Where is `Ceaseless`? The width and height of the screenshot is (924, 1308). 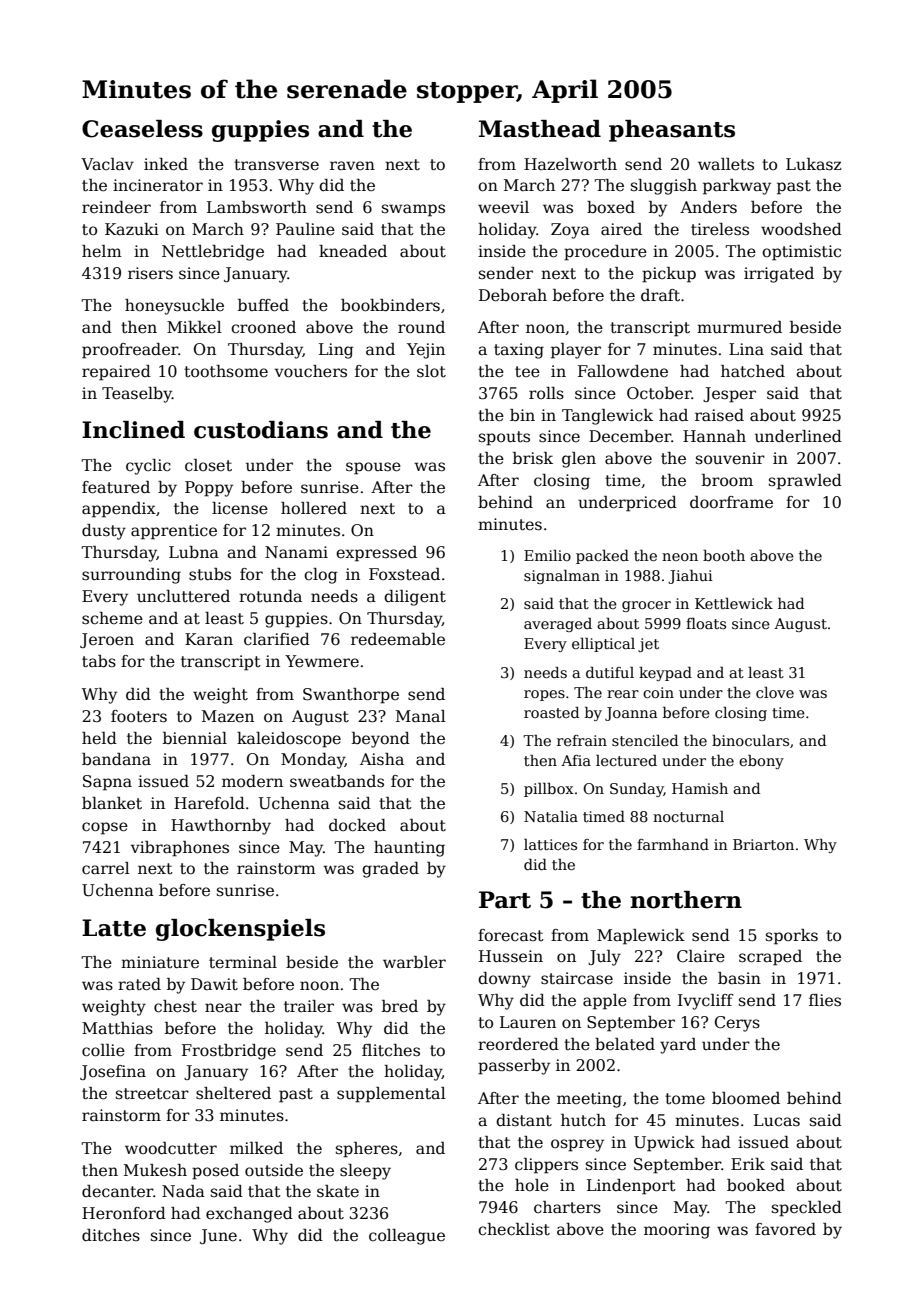
Ceaseless is located at coordinates (142, 129).
